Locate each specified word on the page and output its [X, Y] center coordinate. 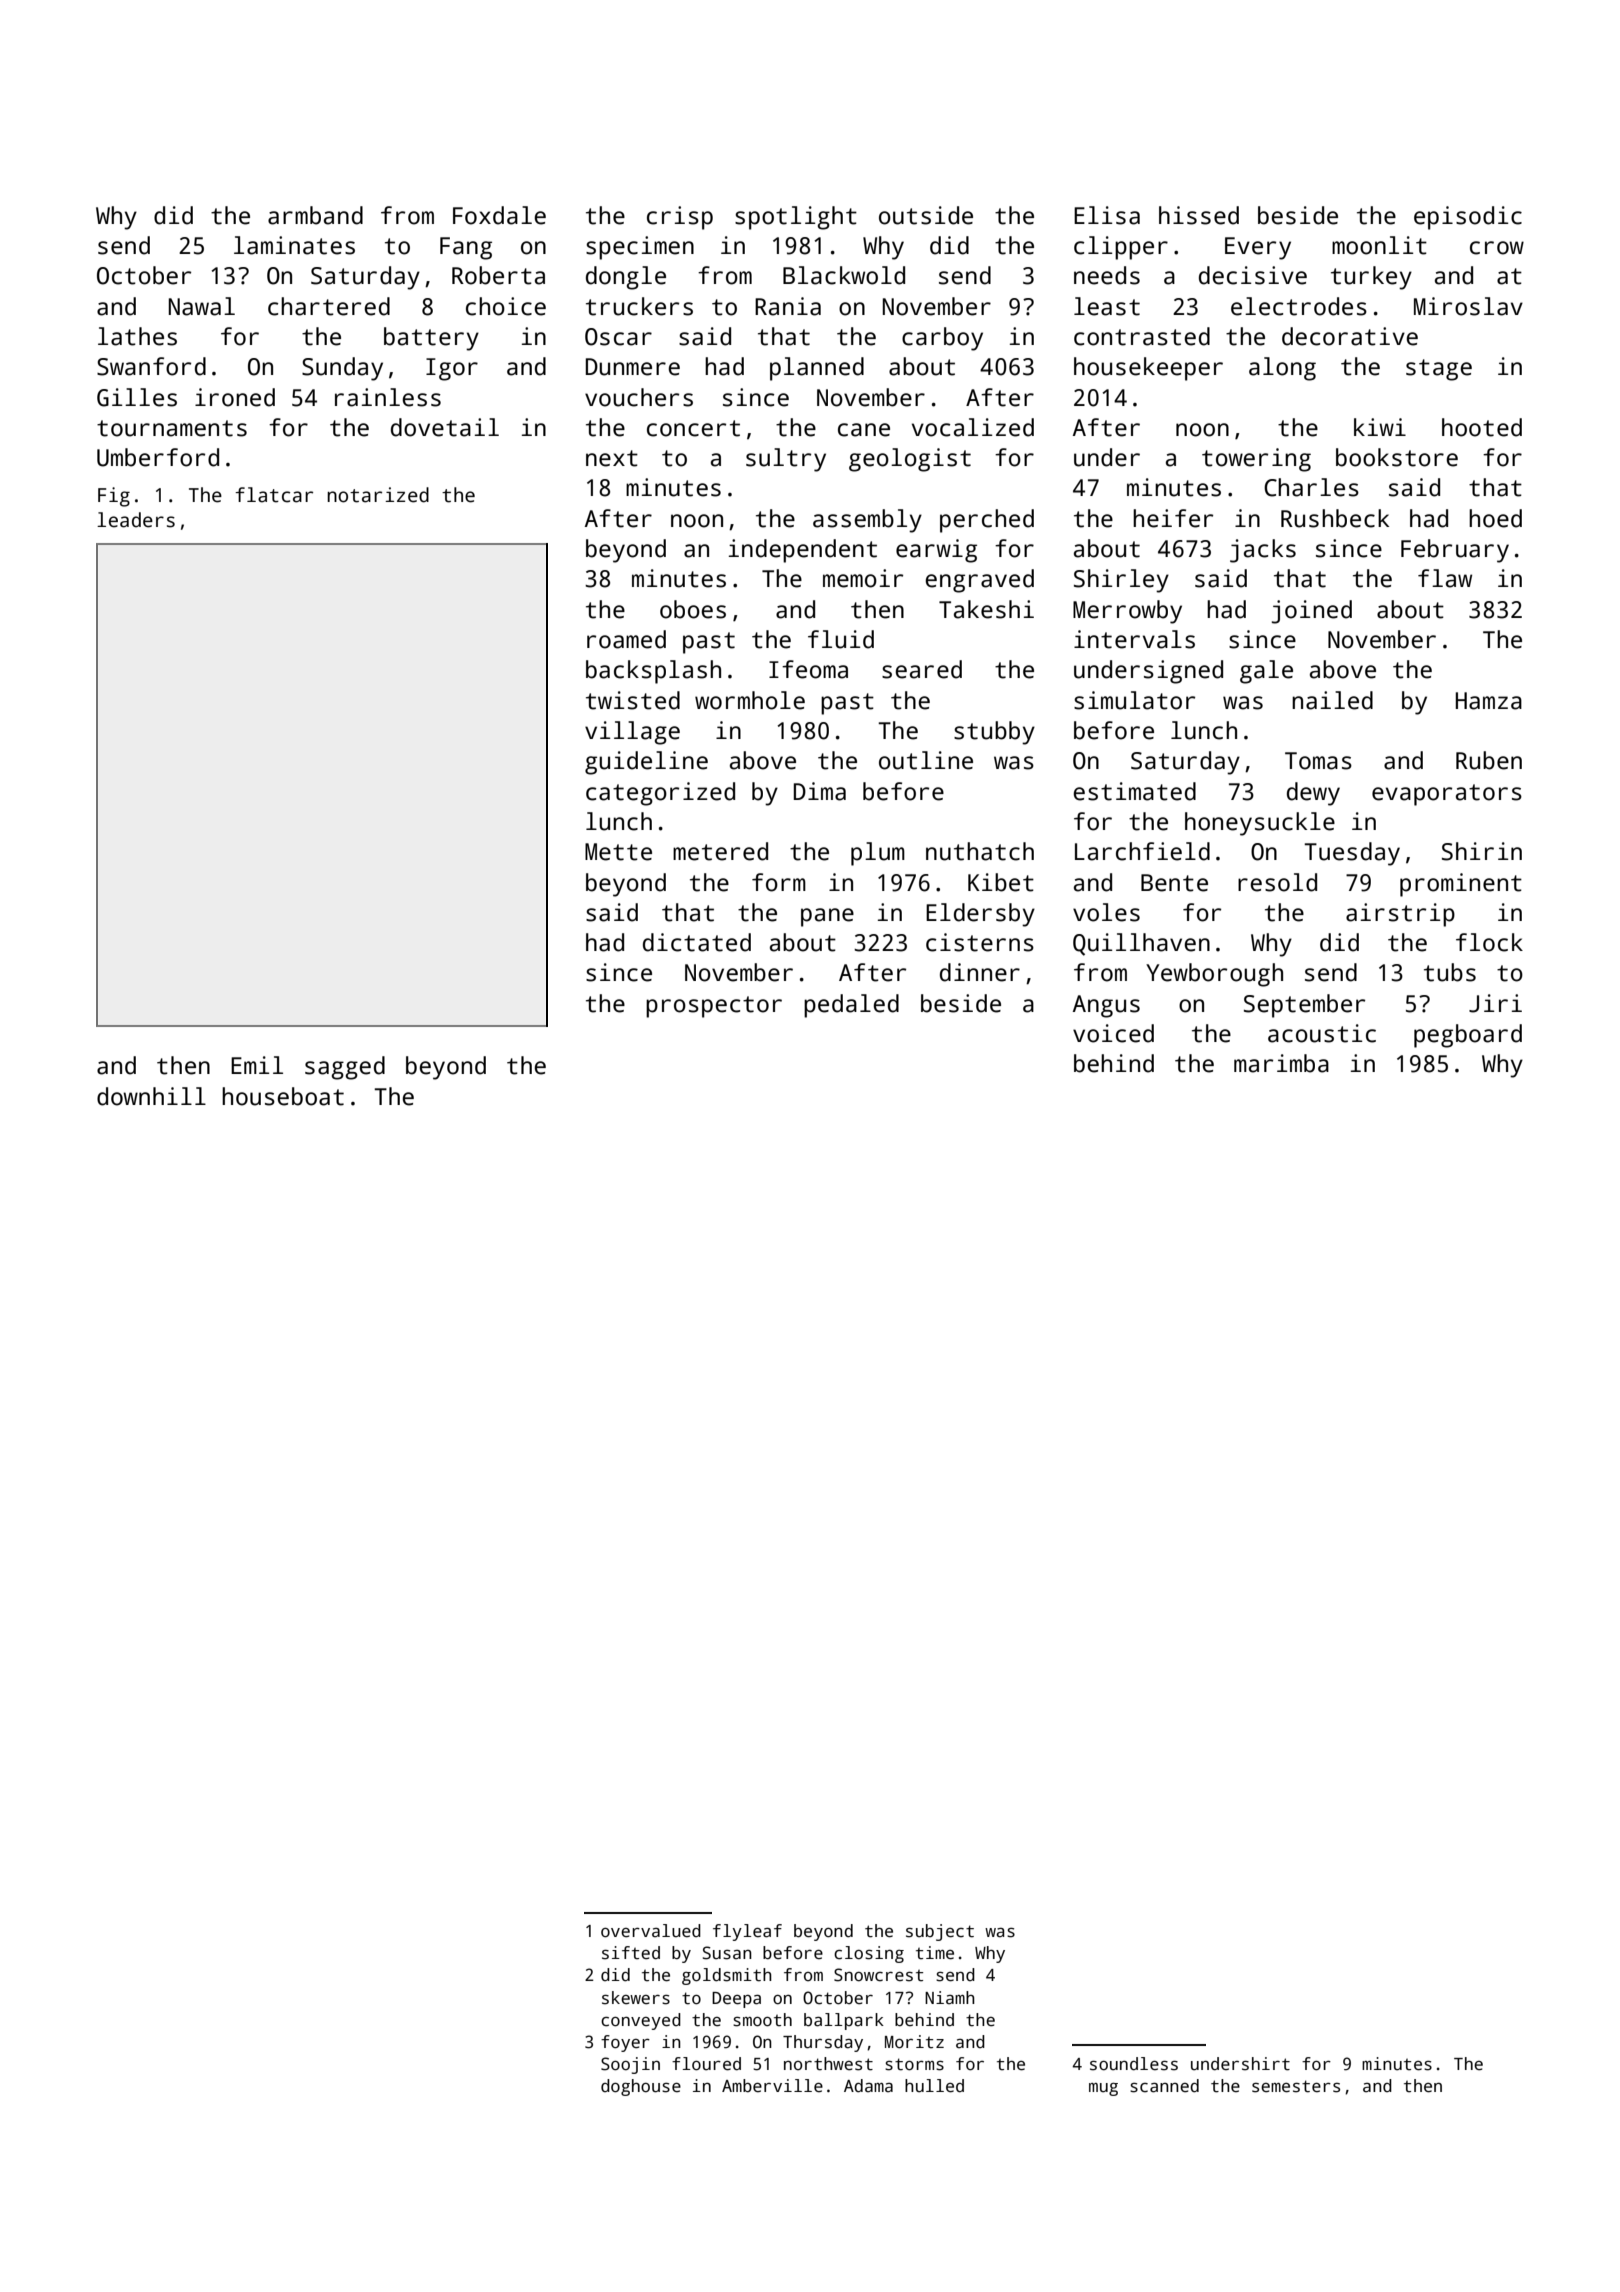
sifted [631, 1953]
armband [315, 215]
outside [926, 215]
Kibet [1001, 882]
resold [1277, 882]
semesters [1296, 2086]
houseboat [283, 1096]
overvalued [651, 1931]
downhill [151, 1096]
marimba [1281, 1063]
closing [869, 1954]
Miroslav [1468, 306]
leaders [136, 520]
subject [940, 1932]
